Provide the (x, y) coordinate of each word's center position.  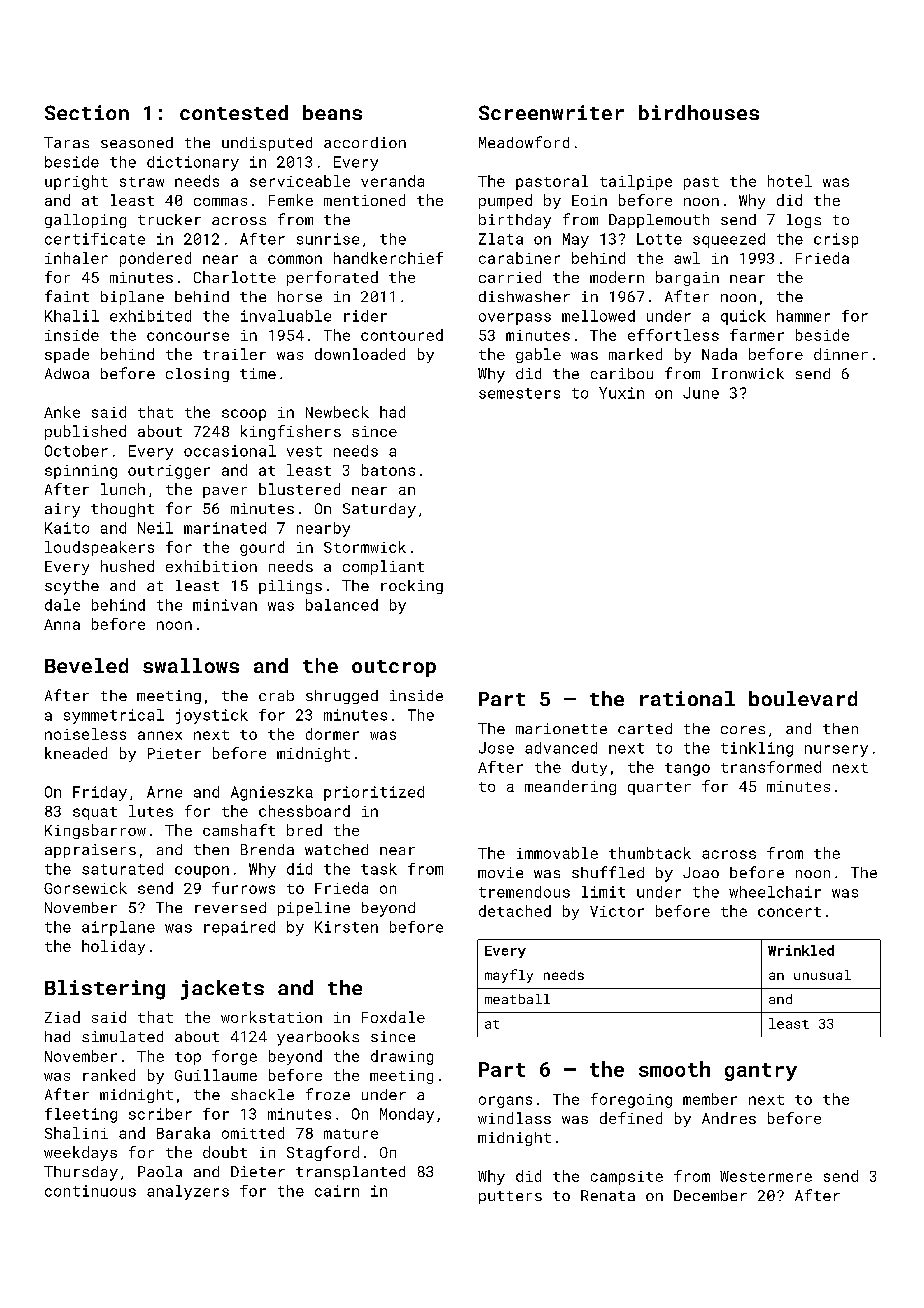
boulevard (803, 698)
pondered (155, 259)
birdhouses (699, 112)
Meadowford (524, 142)
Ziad (62, 1017)
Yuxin (621, 393)
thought (122, 510)
